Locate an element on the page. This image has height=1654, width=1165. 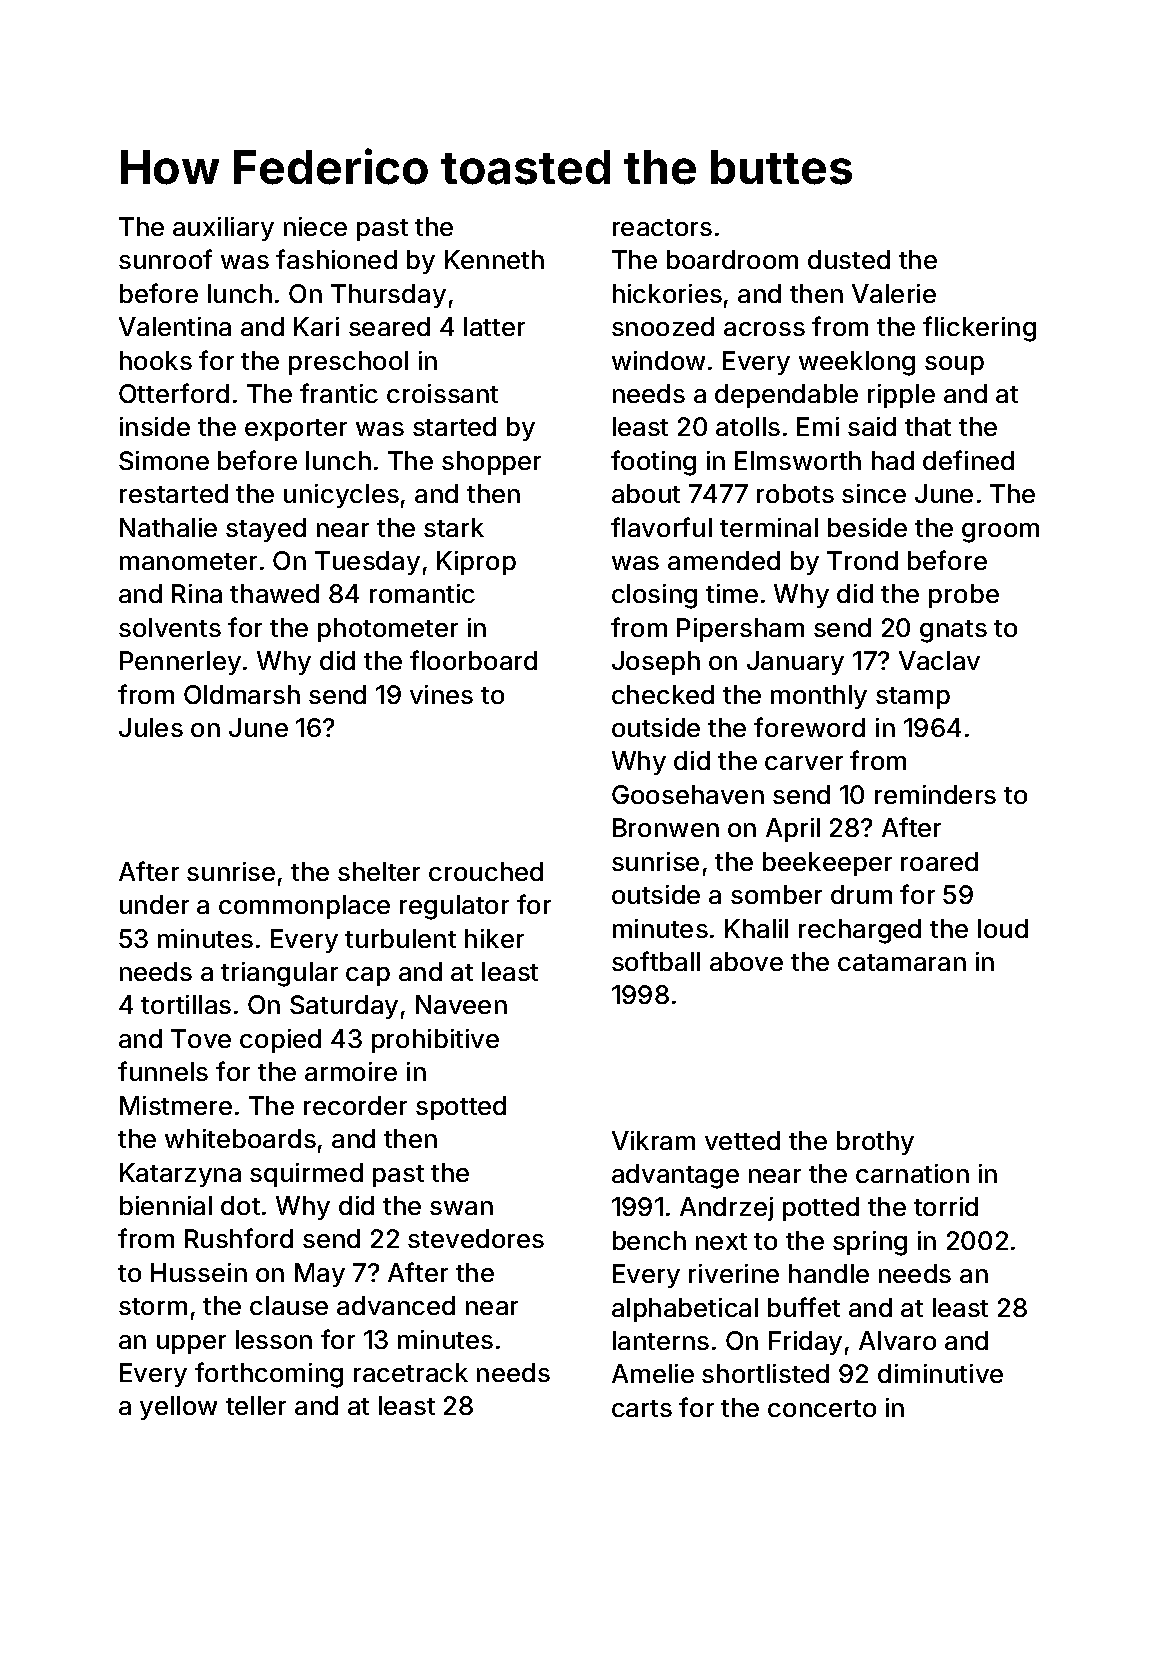
Tuesday is located at coordinates (367, 563).
